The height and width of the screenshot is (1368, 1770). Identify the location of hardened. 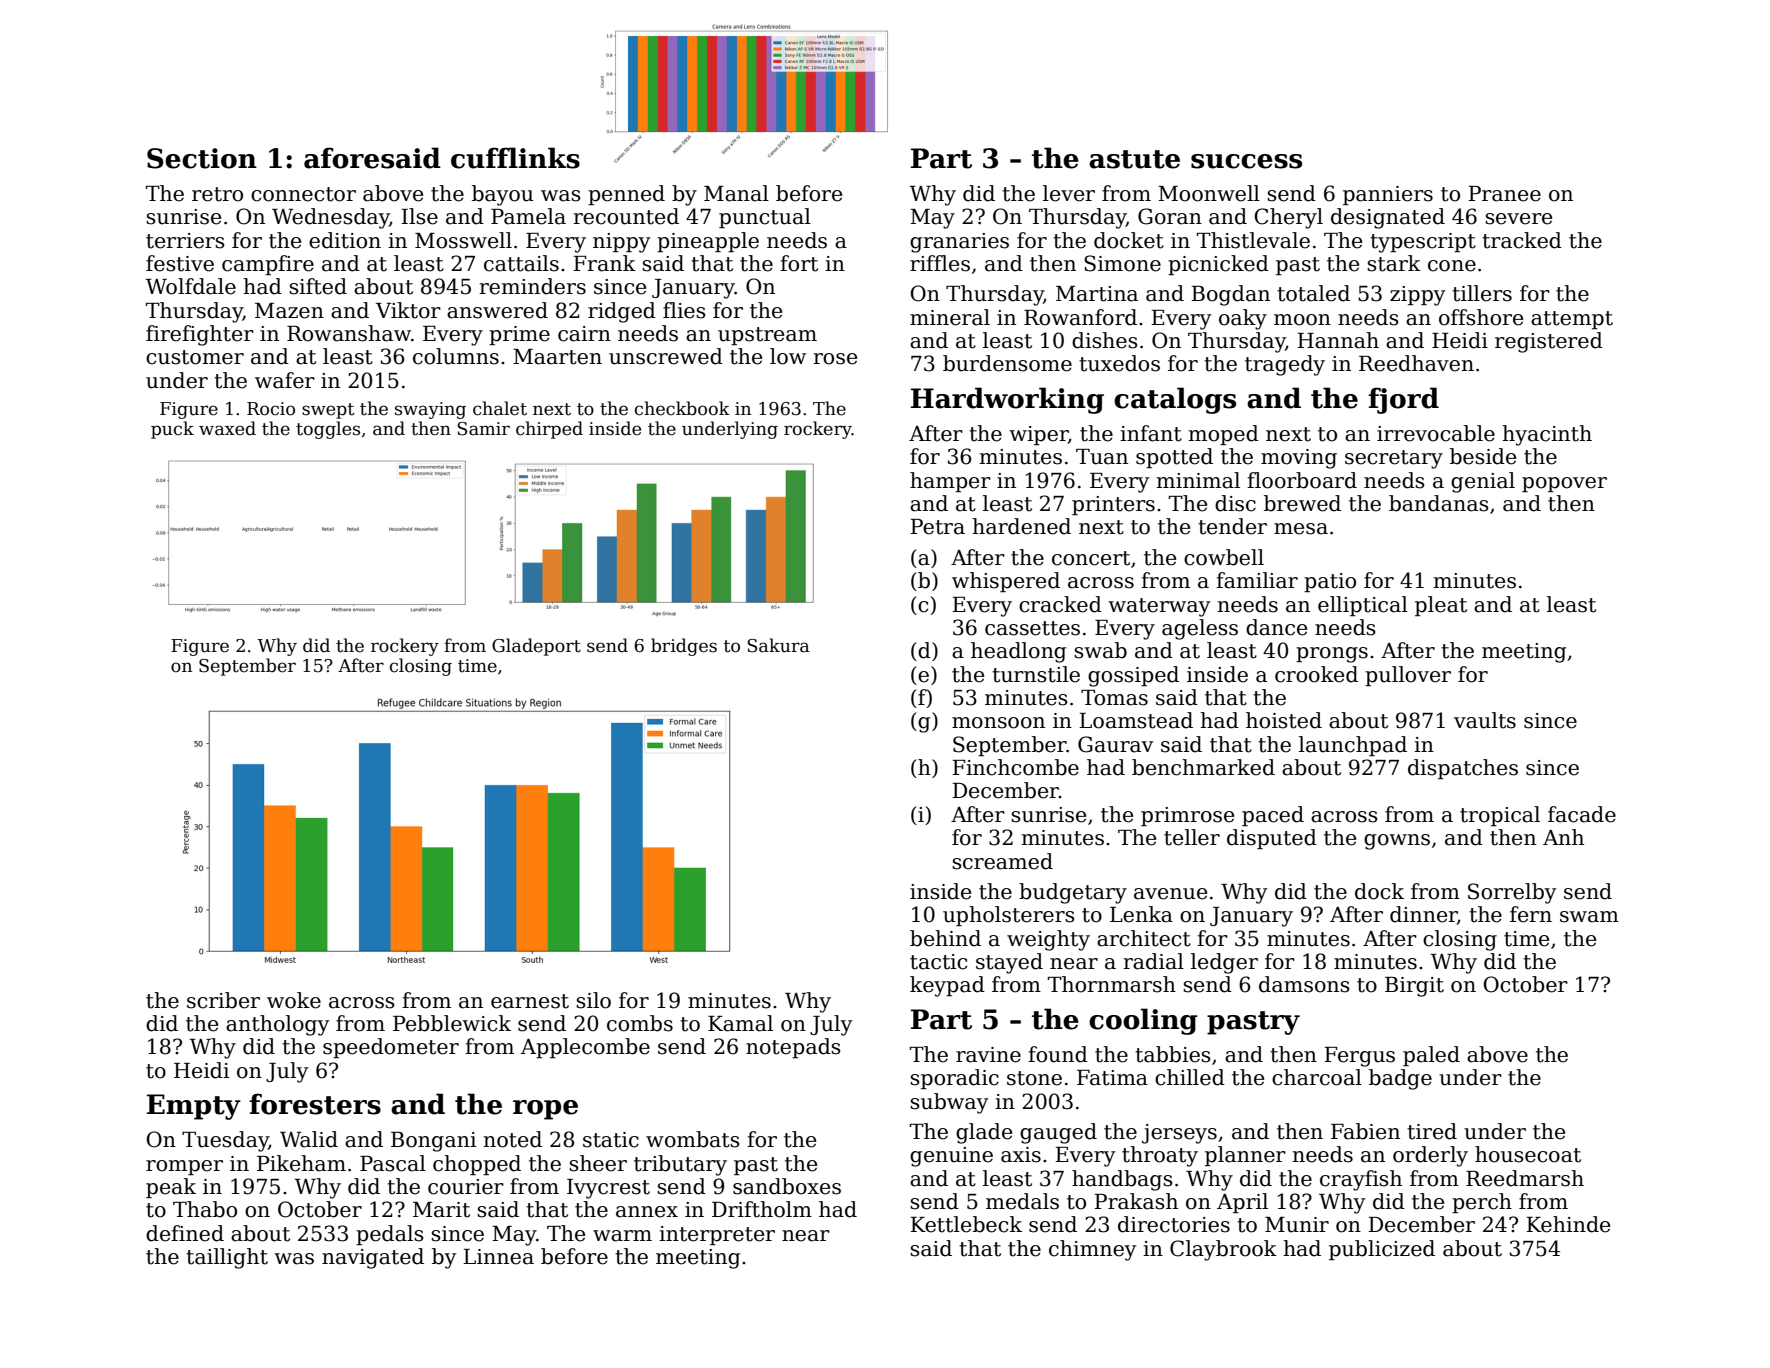
(1021, 526).
